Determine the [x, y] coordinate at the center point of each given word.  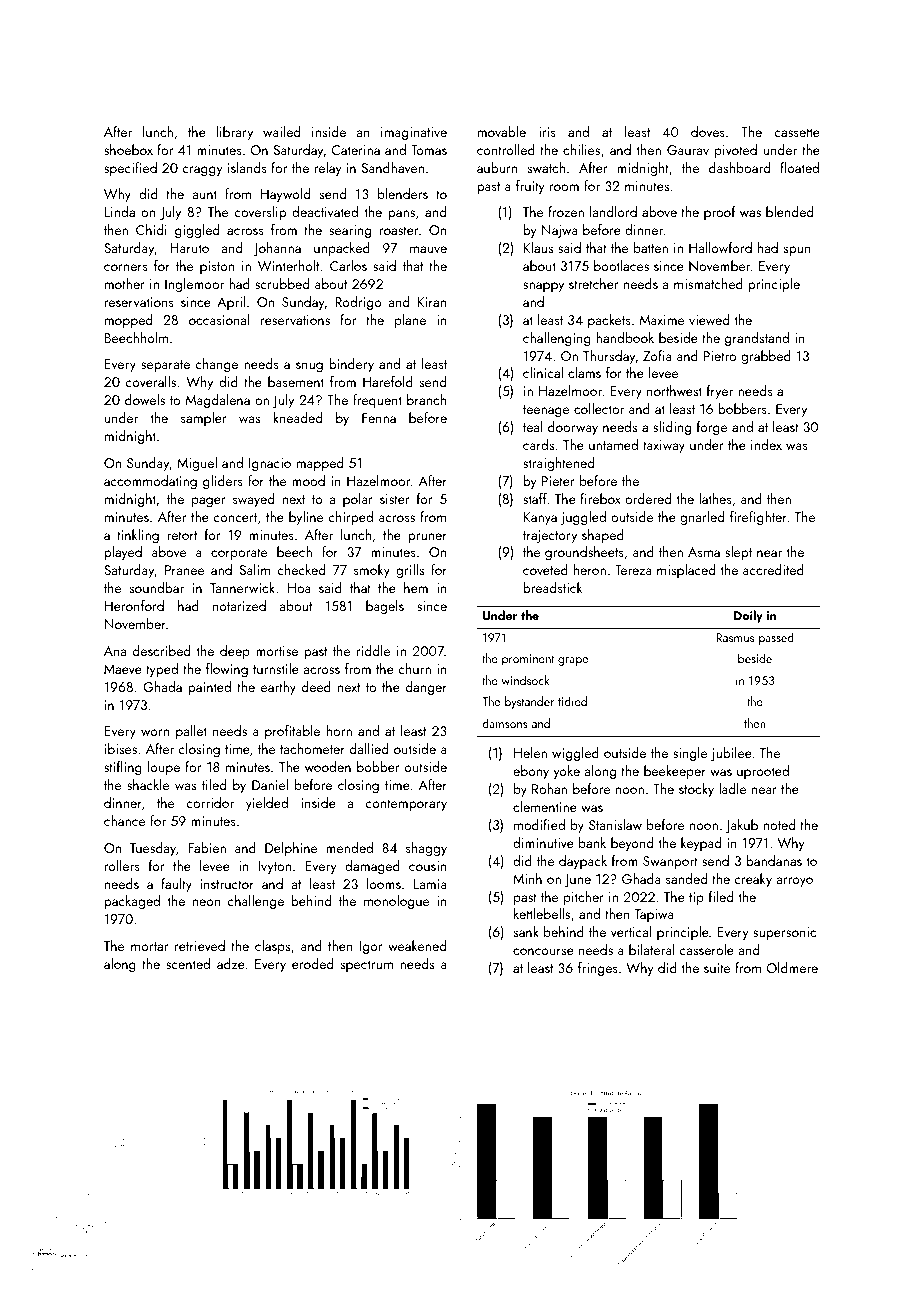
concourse [543, 951]
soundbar [156, 587]
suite [717, 968]
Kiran [432, 302]
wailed [281, 131]
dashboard [739, 167]
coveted [545, 569]
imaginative [414, 133]
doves [708, 131]
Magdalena [218, 401]
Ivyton [274, 867]
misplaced [686, 571]
